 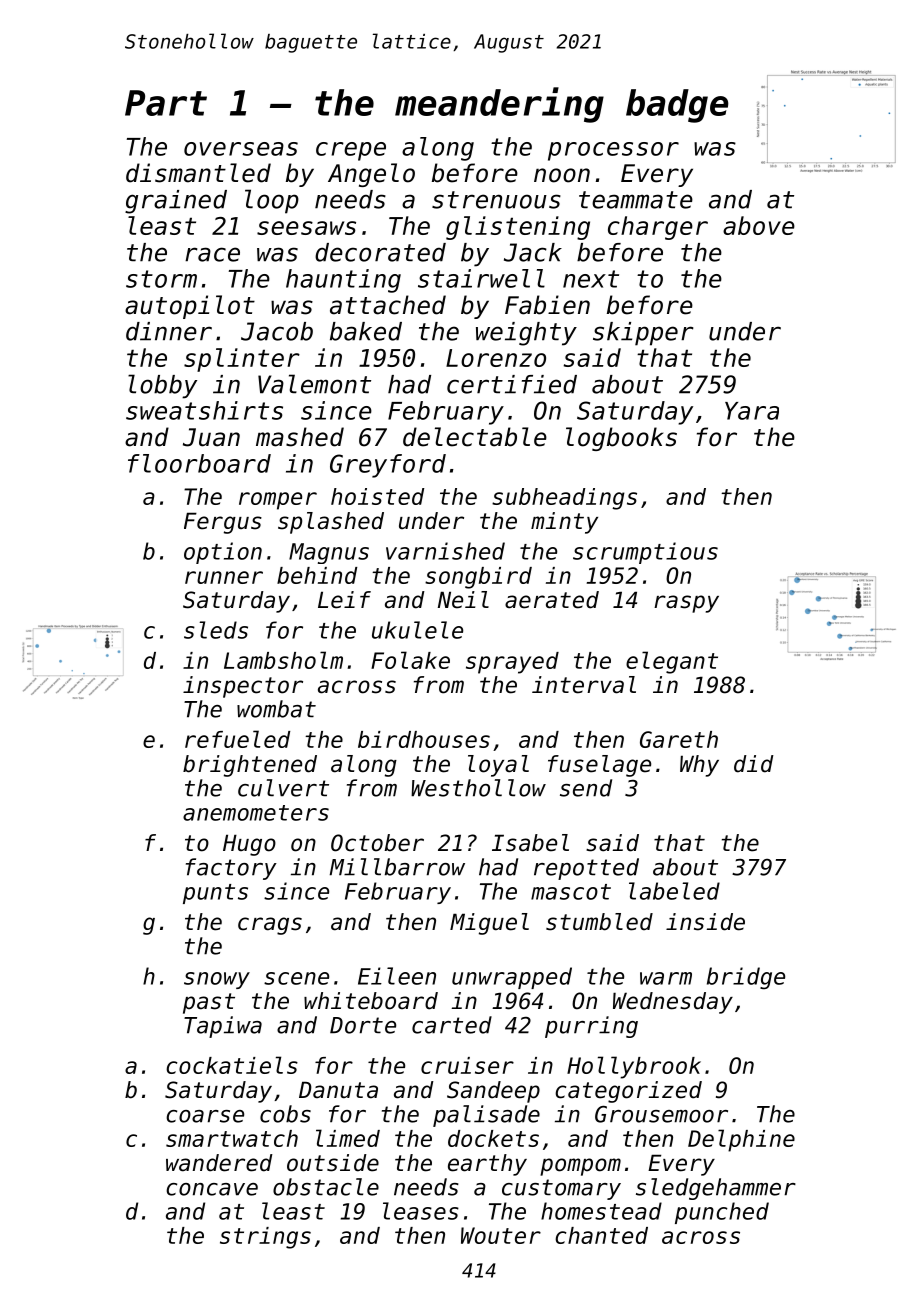 What do you see at coordinates (754, 764) in the screenshot?
I see `did` at bounding box center [754, 764].
